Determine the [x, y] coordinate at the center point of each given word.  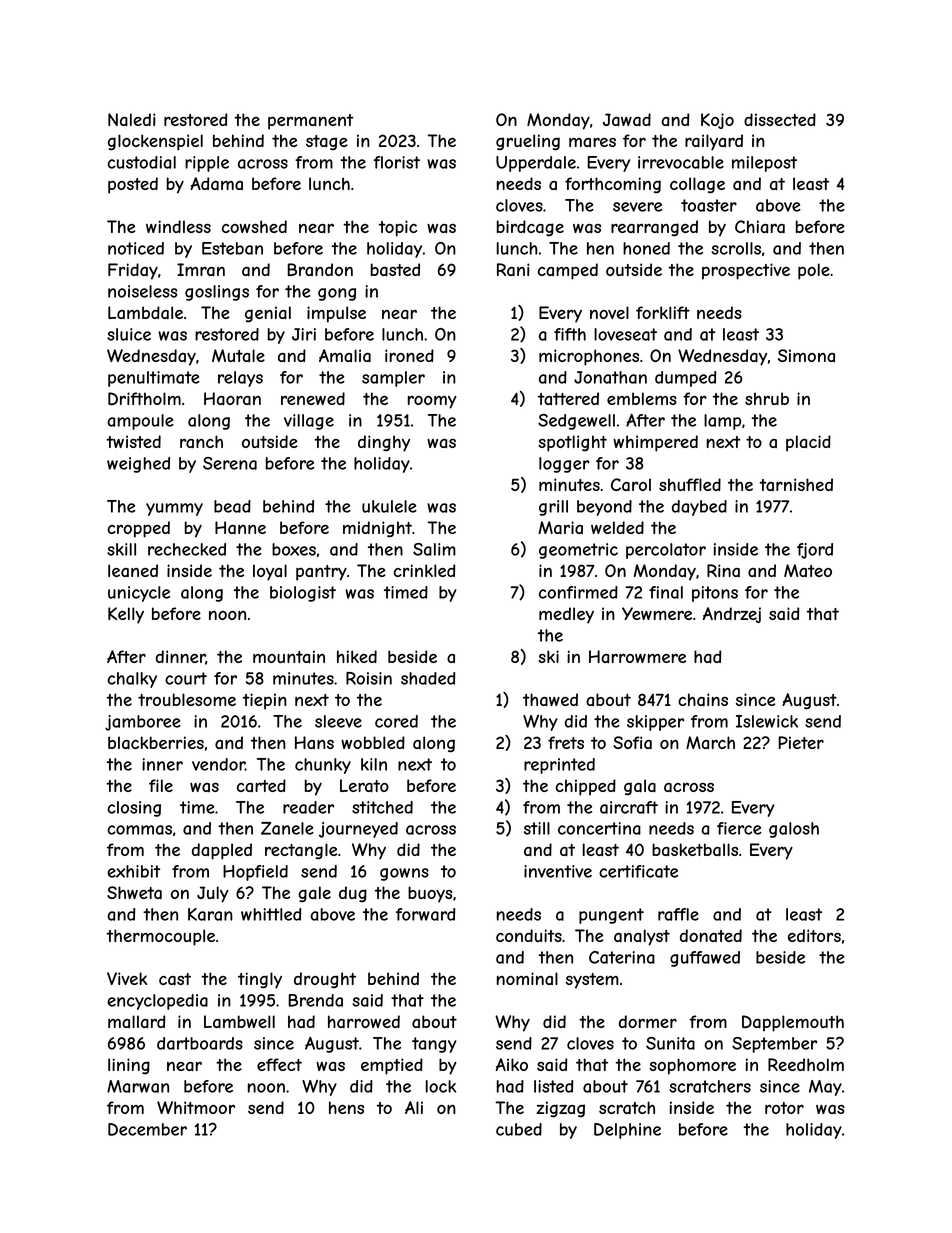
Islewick [767, 721]
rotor [784, 1108]
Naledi [132, 119]
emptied [392, 1066]
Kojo [717, 121]
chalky [132, 680]
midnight [377, 529]
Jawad [627, 120]
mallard [136, 1021]
